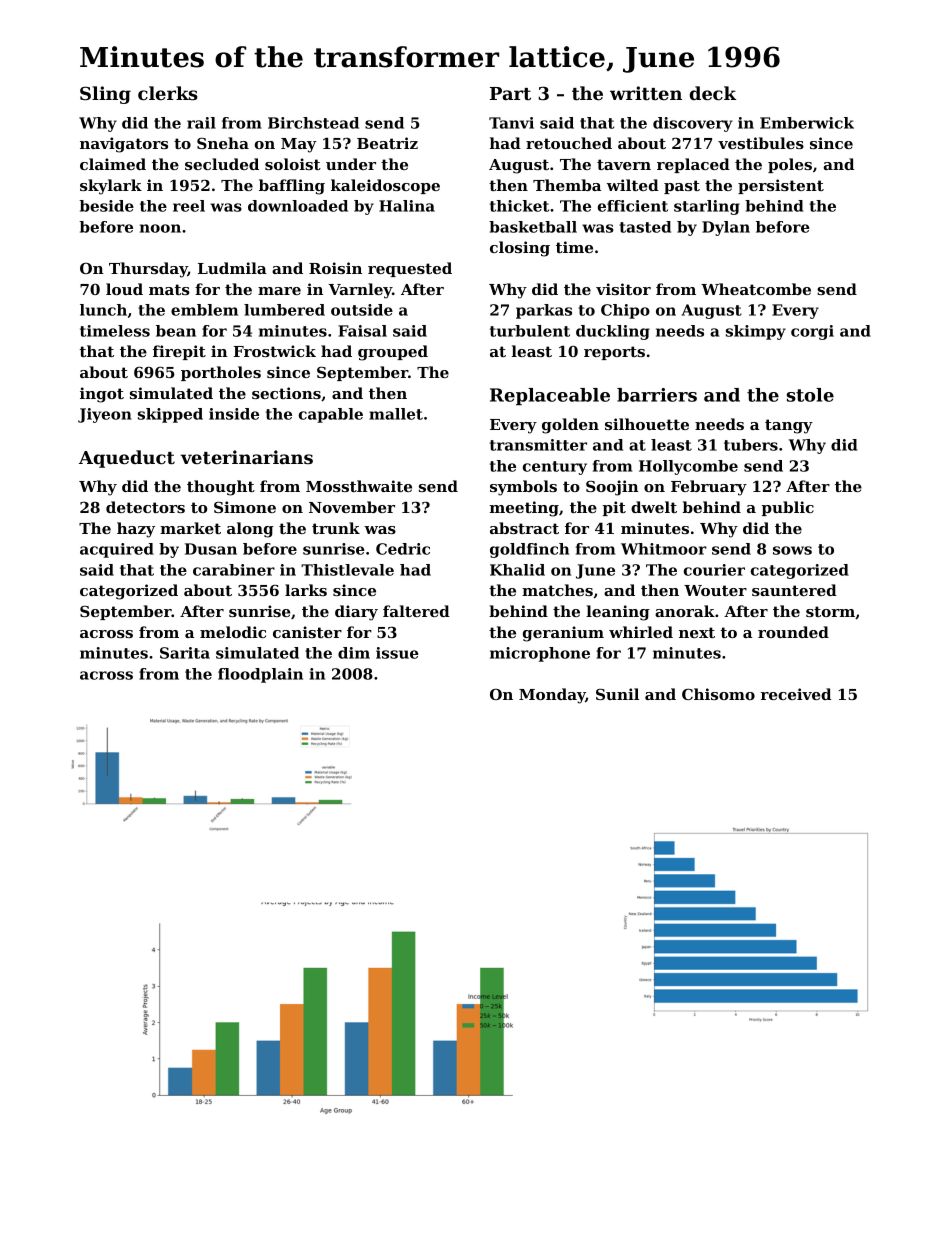 The image size is (952, 1233). I want to click on Wheatcombe, so click(756, 289).
